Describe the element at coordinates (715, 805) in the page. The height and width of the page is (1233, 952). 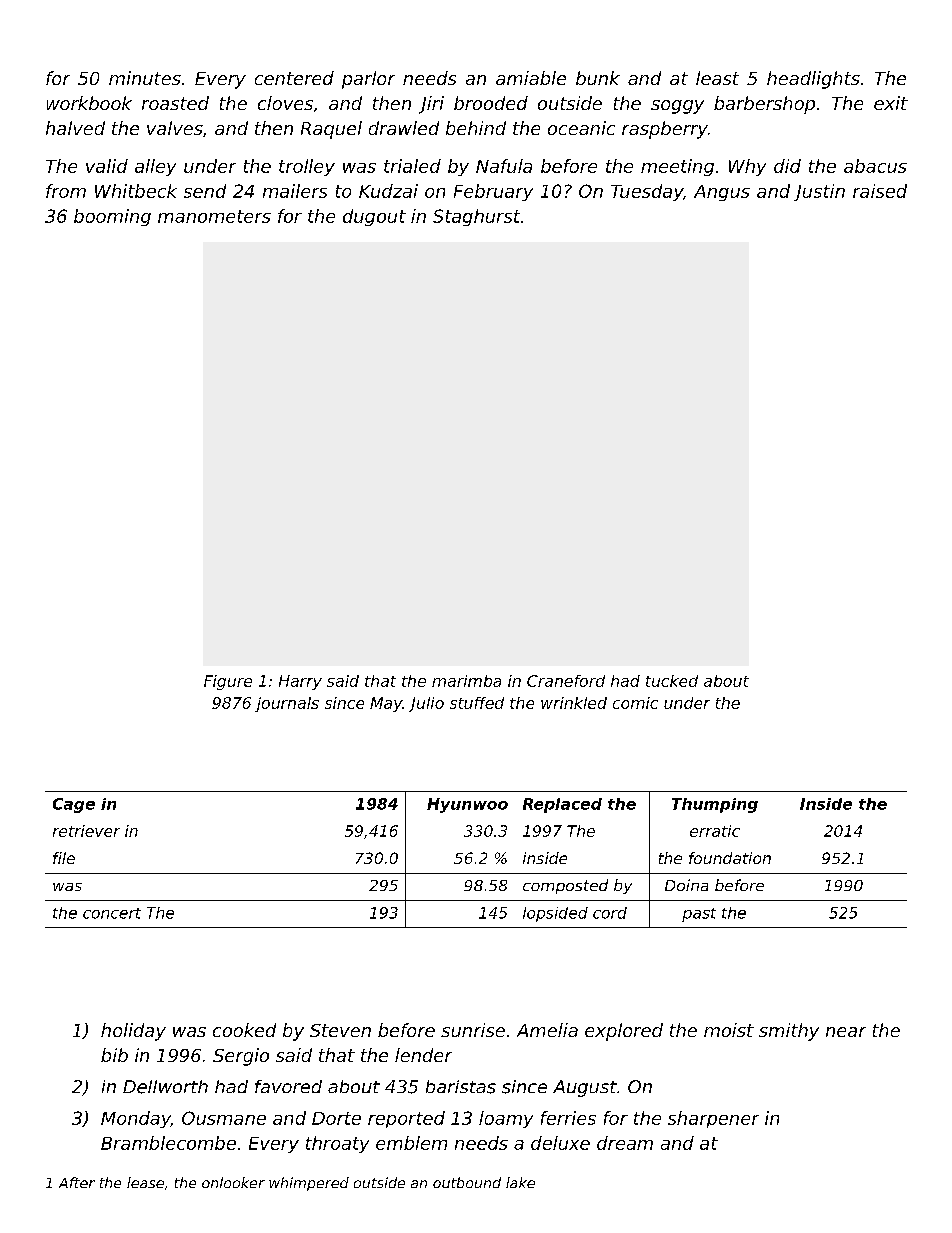
I see `Thumping` at that location.
